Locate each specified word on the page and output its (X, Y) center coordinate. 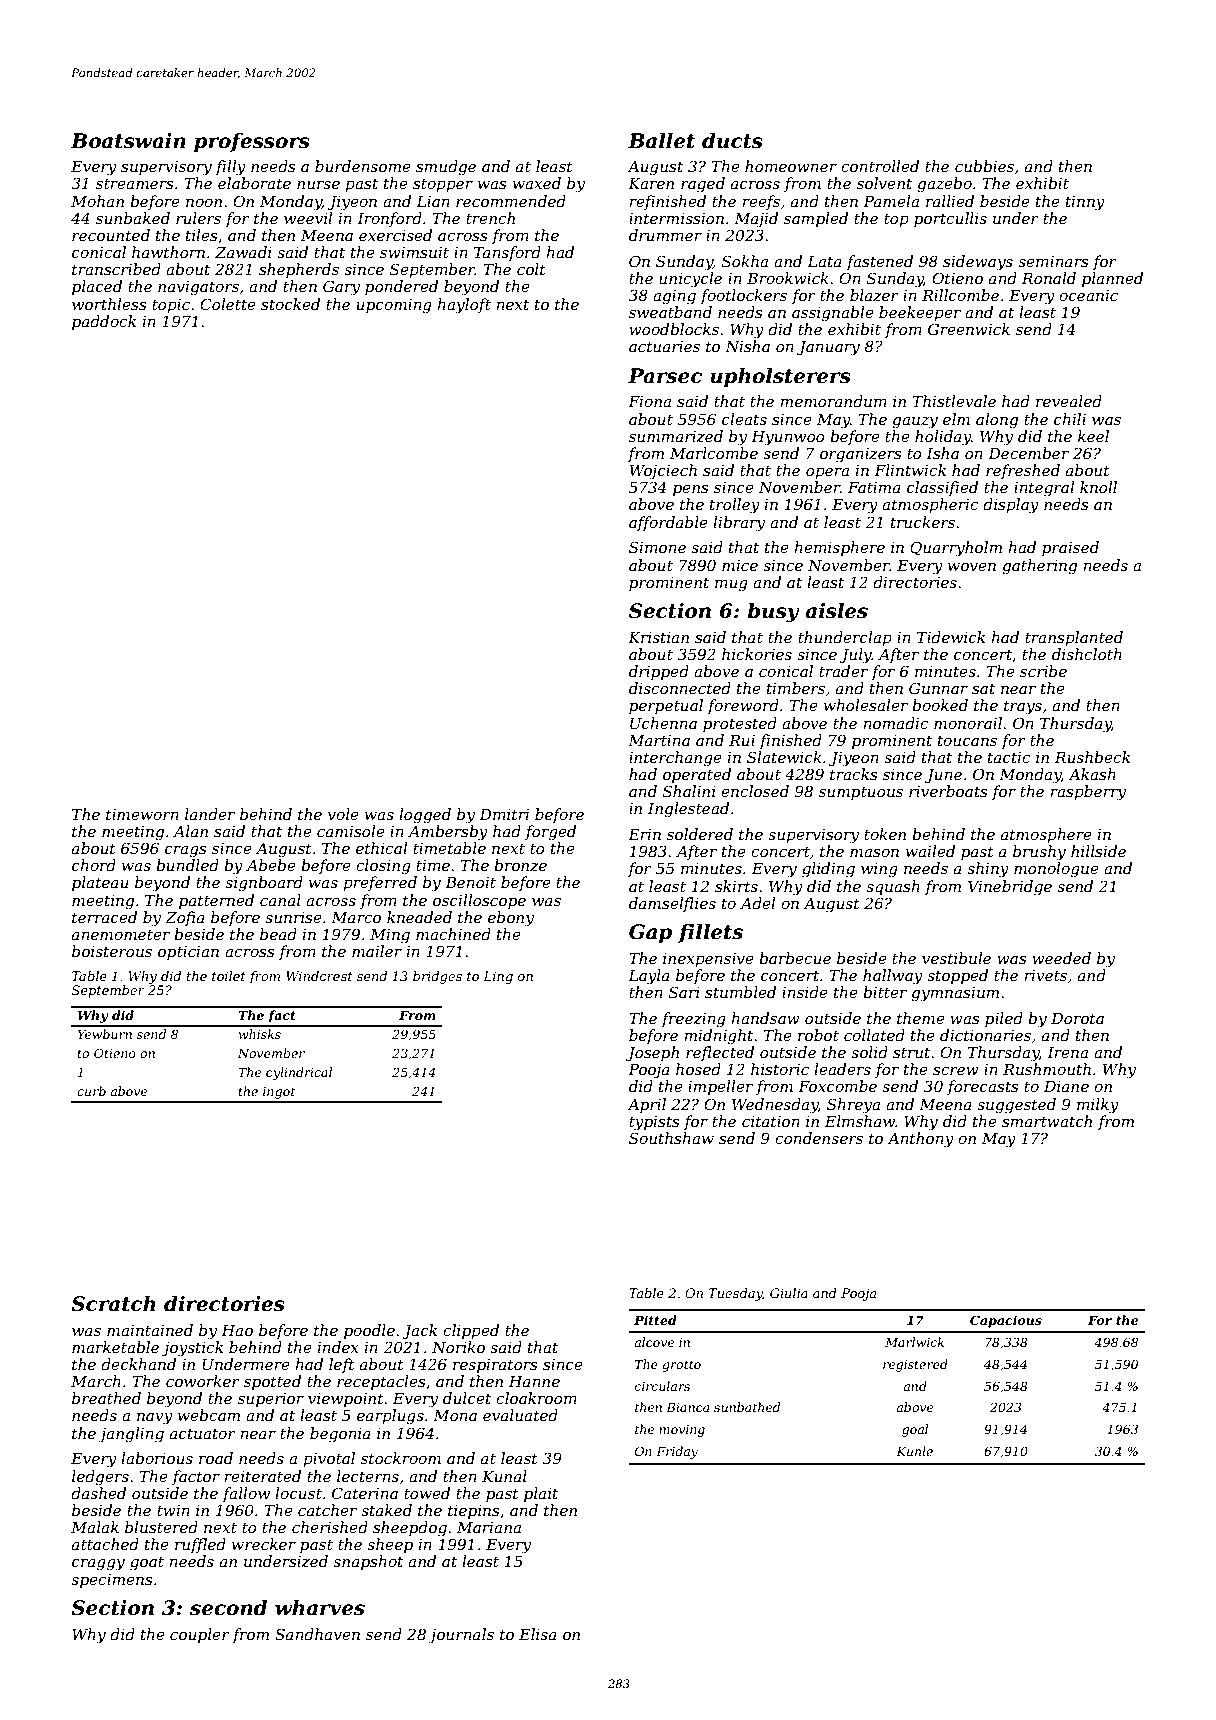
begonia (340, 1435)
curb (91, 1091)
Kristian (658, 637)
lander (210, 814)
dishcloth (1087, 654)
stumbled (740, 992)
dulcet (467, 1398)
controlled (880, 166)
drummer (665, 235)
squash (893, 887)
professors (252, 142)
